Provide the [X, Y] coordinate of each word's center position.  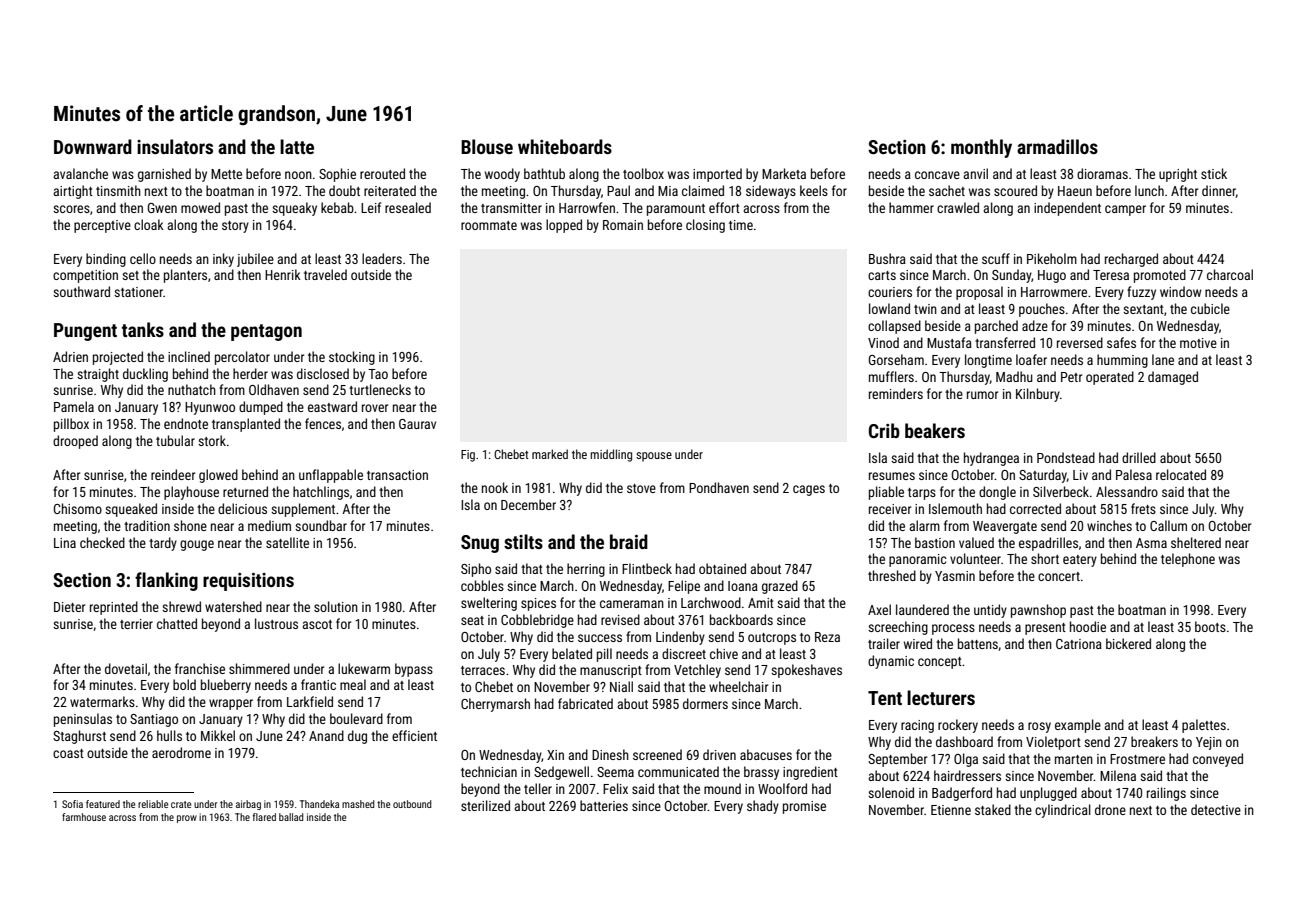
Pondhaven [719, 487]
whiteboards [565, 146]
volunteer [975, 558]
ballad [291, 817]
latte [297, 146]
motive [1198, 343]
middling [611, 455]
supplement [303, 510]
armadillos [1057, 146]
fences [323, 423]
